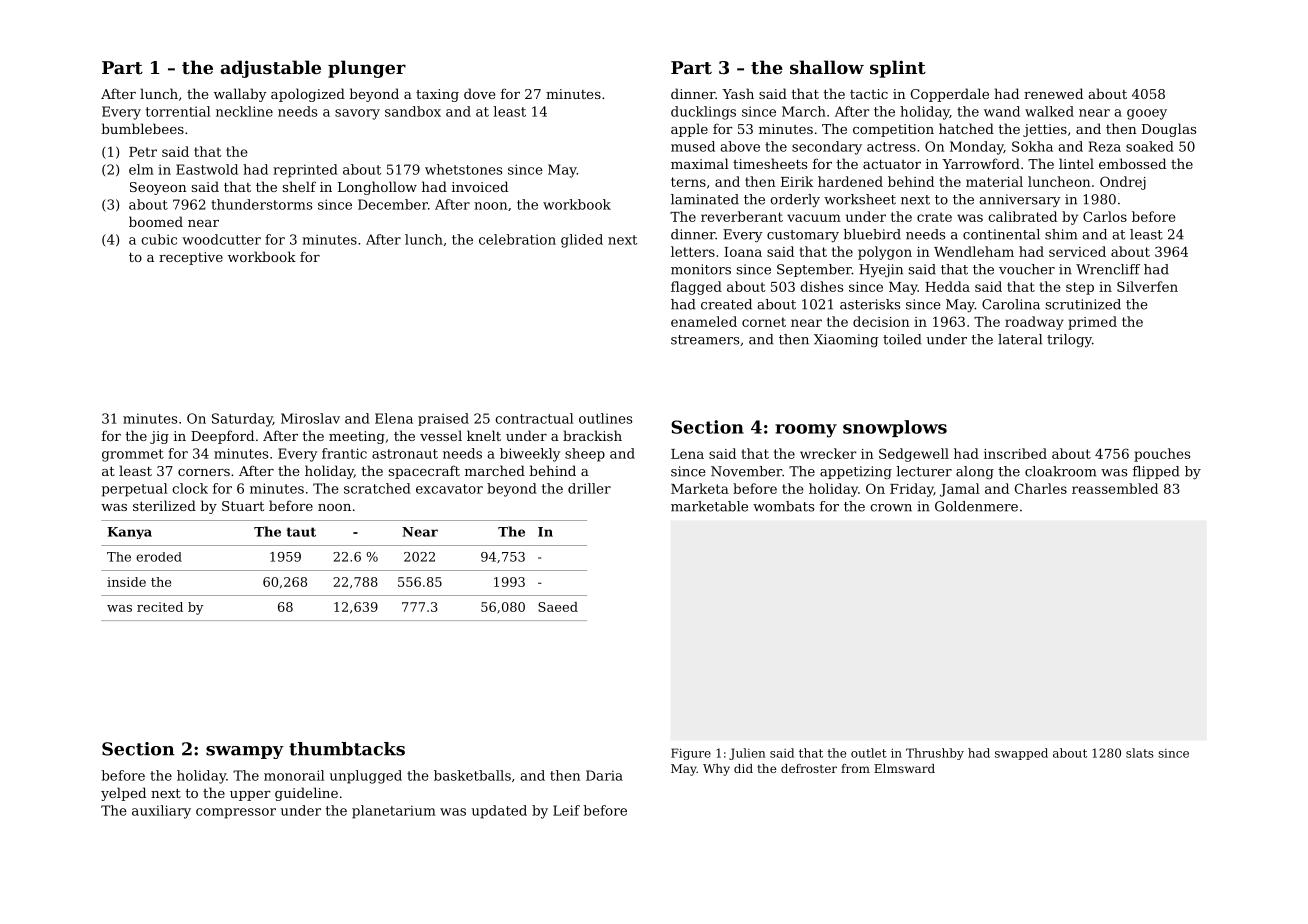 This image has width=1308, height=924. I want to click on Elmsward, so click(904, 768).
